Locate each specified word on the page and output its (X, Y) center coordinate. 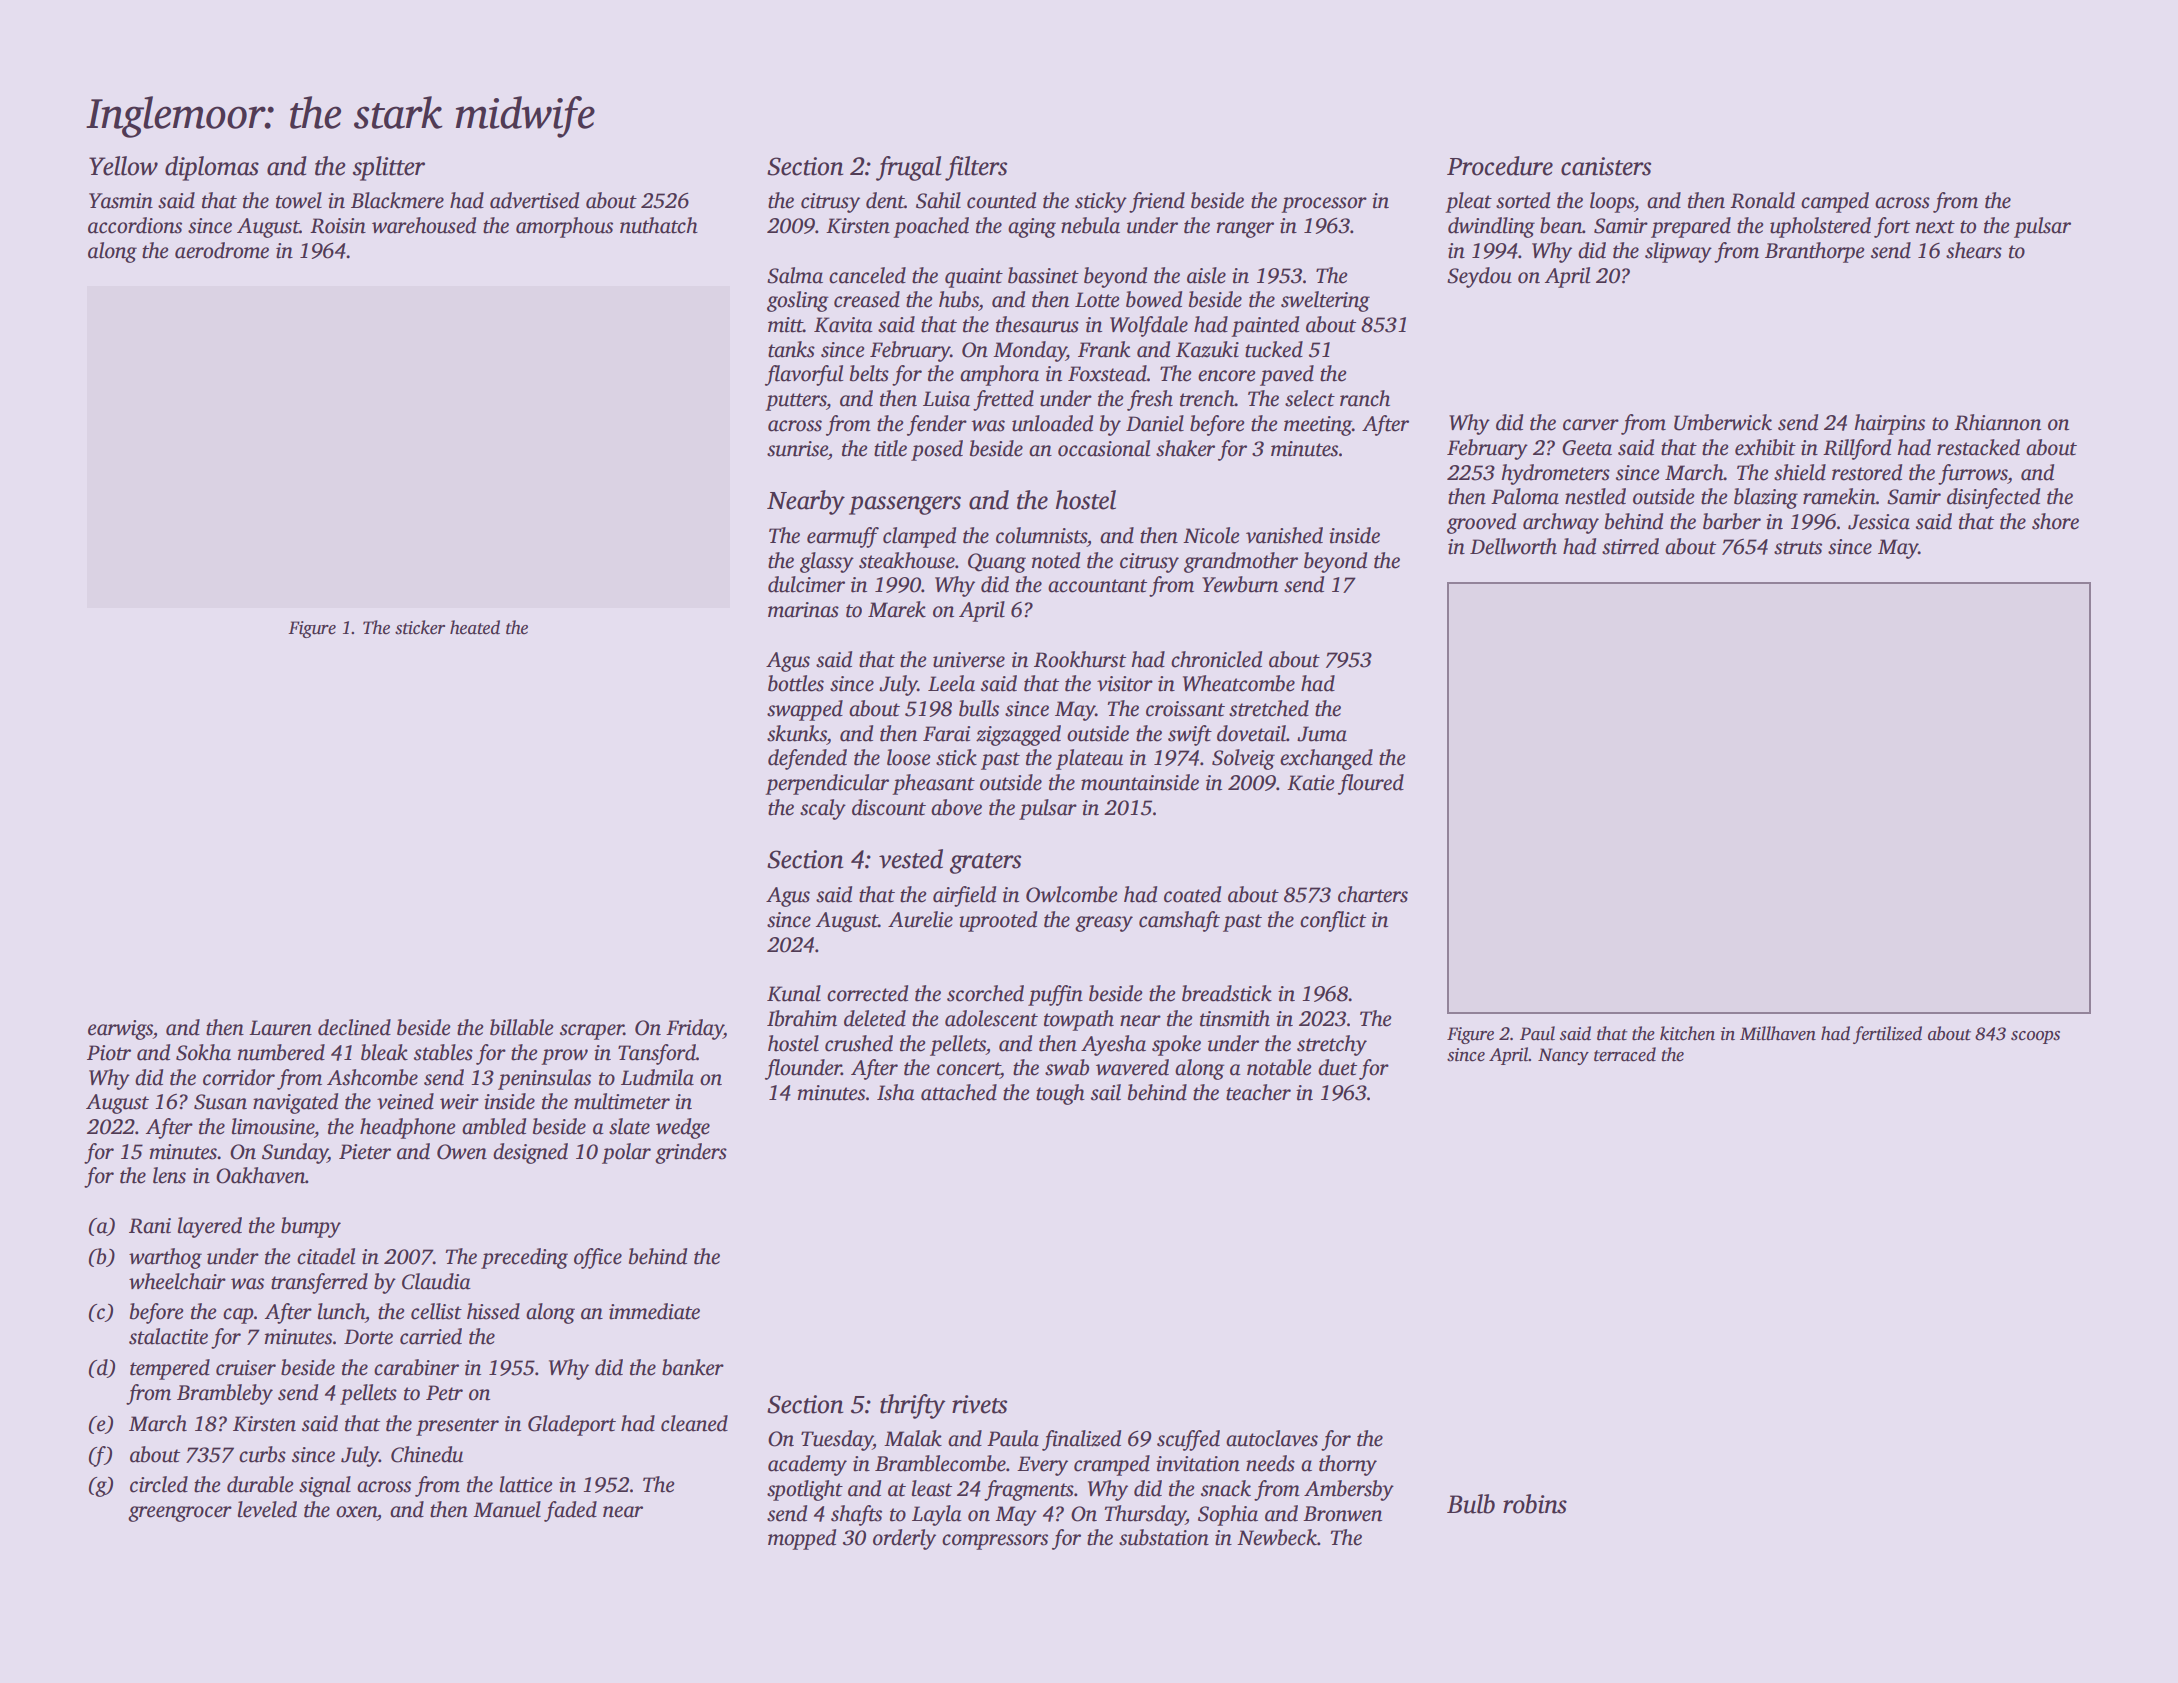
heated (475, 627)
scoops (2035, 1037)
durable (260, 1484)
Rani (150, 1226)
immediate (654, 1311)
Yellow (123, 166)
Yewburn (1240, 584)
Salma (795, 275)
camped (1835, 202)
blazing (1766, 498)
